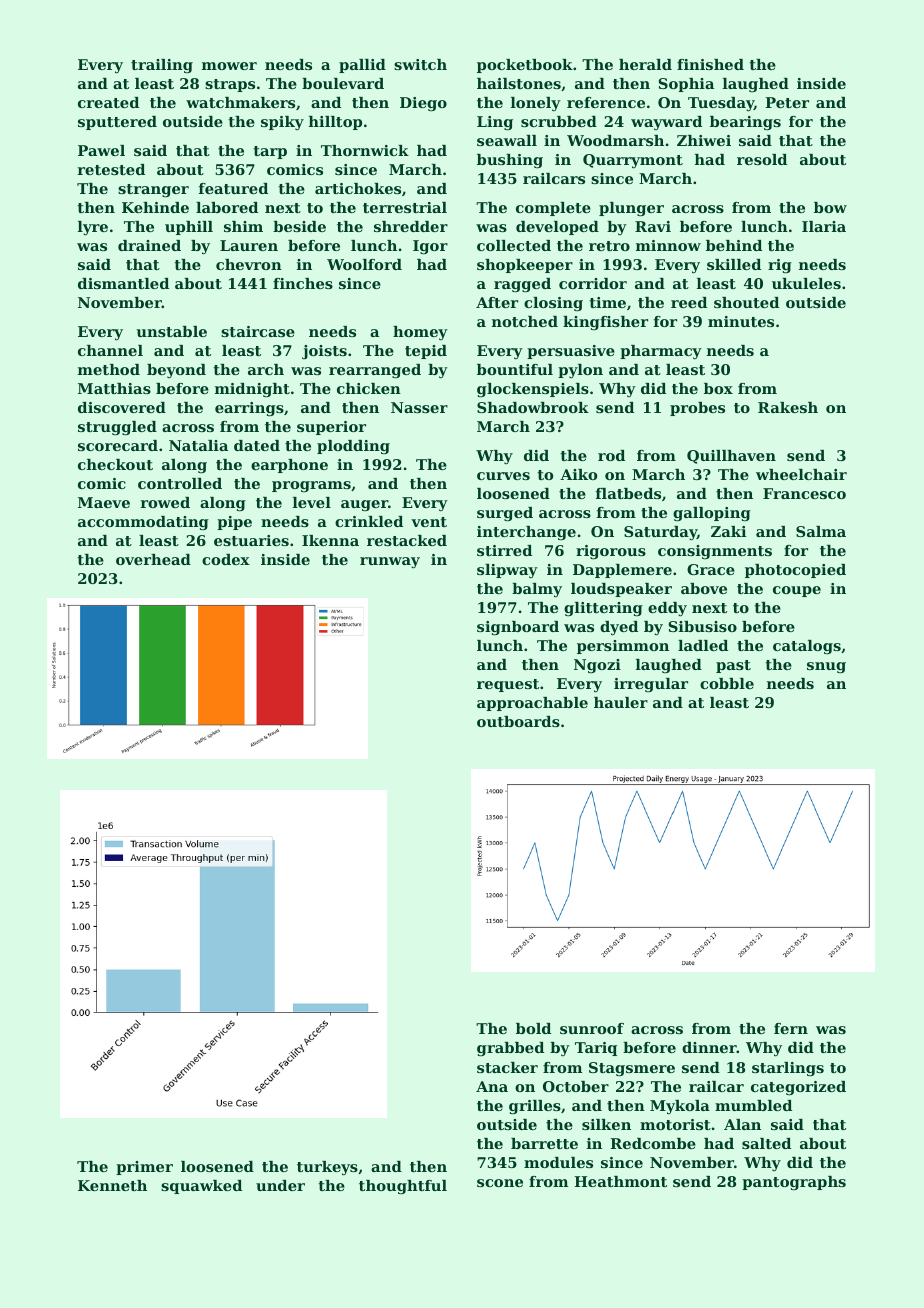  Describe the element at coordinates (144, 1168) in the screenshot. I see `primer` at that location.
